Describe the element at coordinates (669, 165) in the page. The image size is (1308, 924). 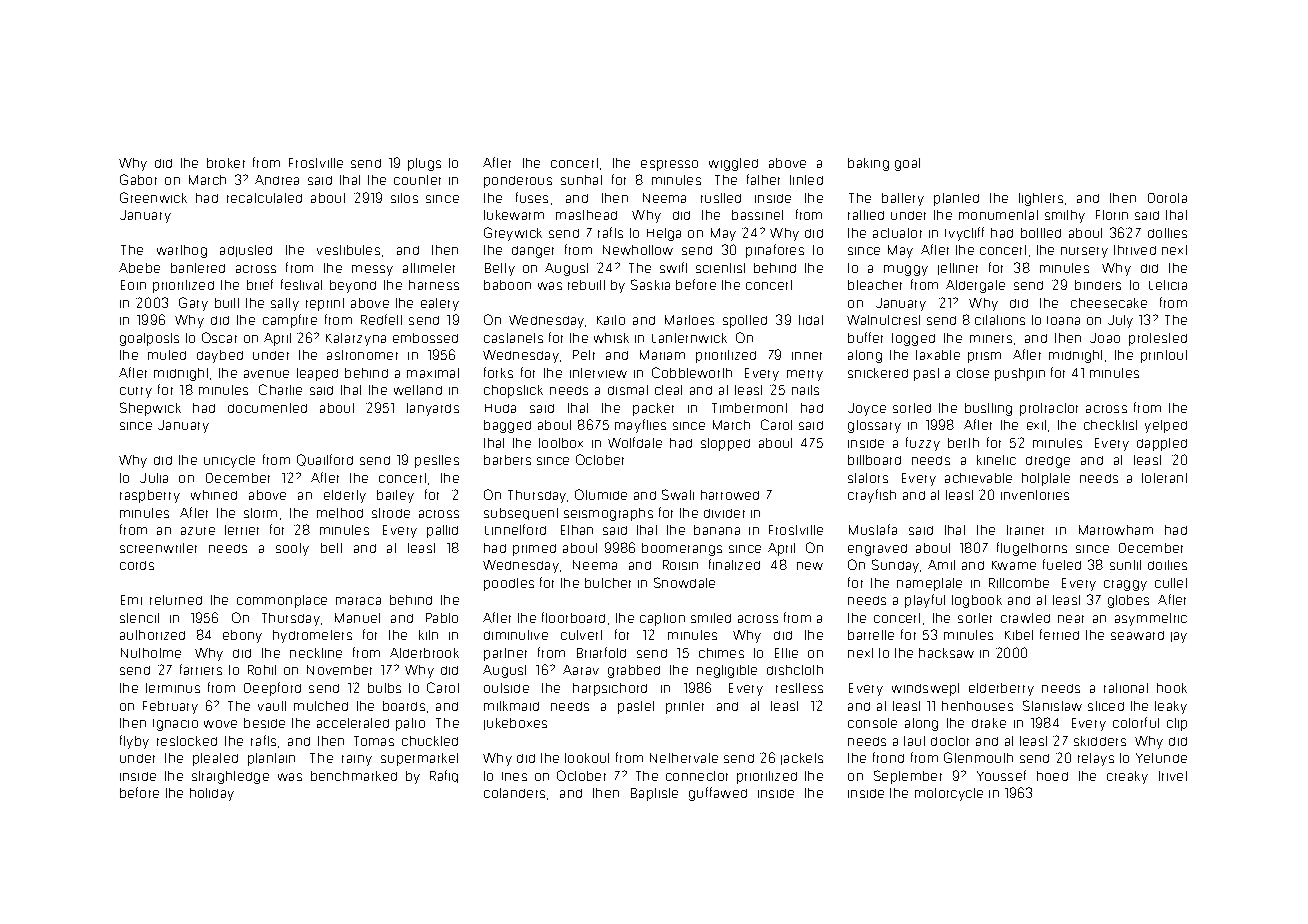
I see `espresso` at that location.
